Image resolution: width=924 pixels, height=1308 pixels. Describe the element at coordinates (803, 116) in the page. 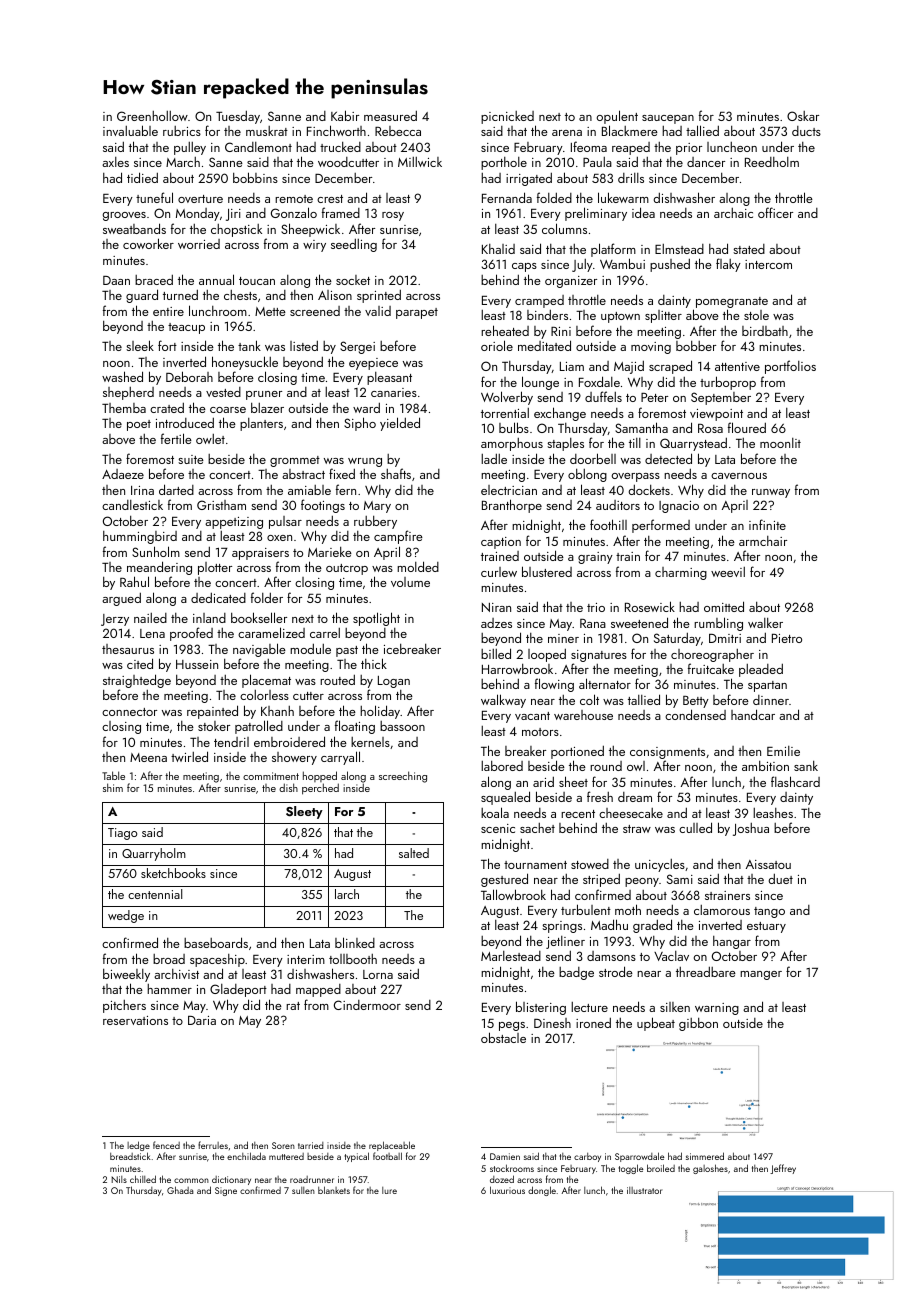

I see `Oskar` at that location.
